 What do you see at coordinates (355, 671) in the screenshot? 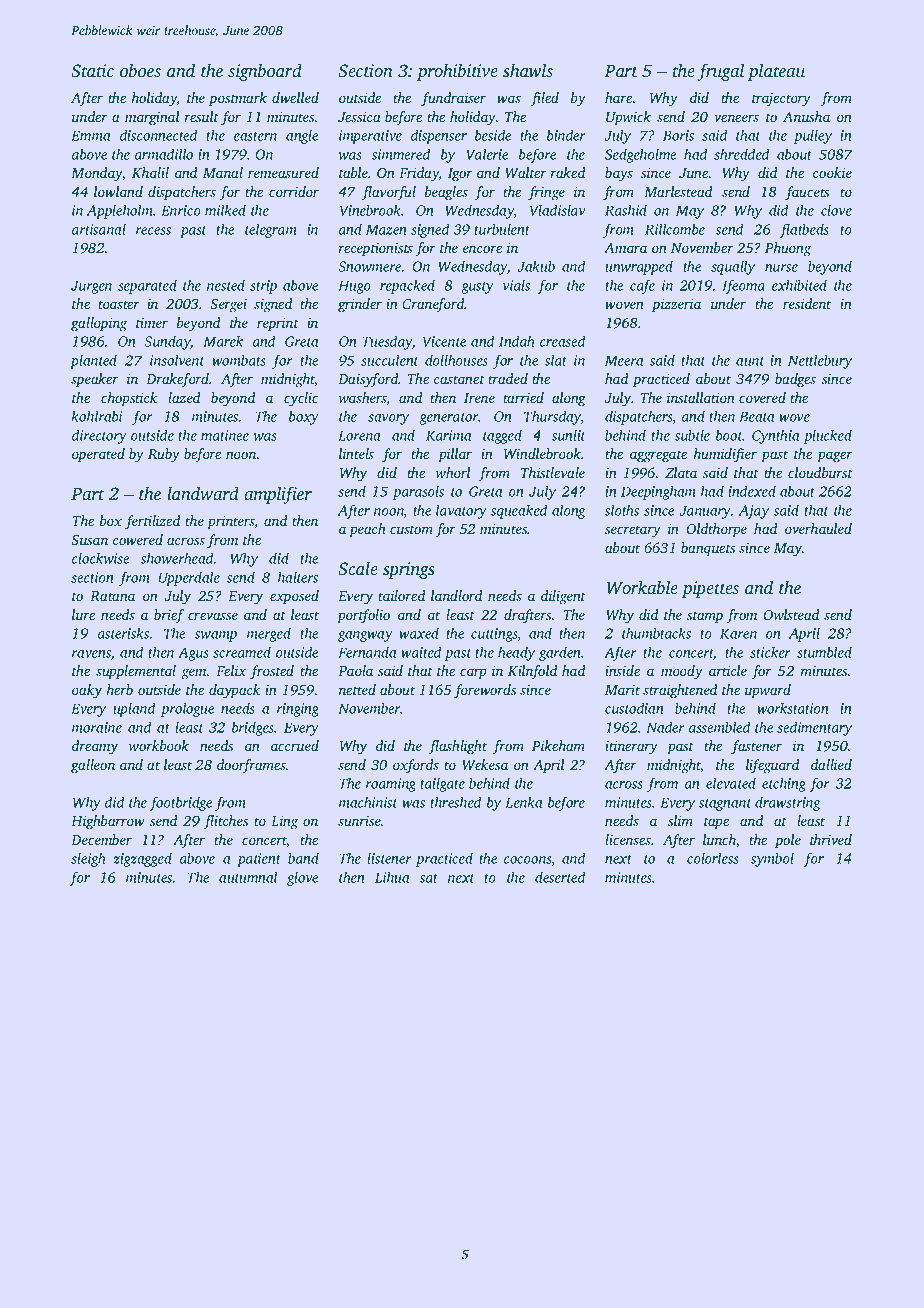
I see `Paola` at bounding box center [355, 671].
